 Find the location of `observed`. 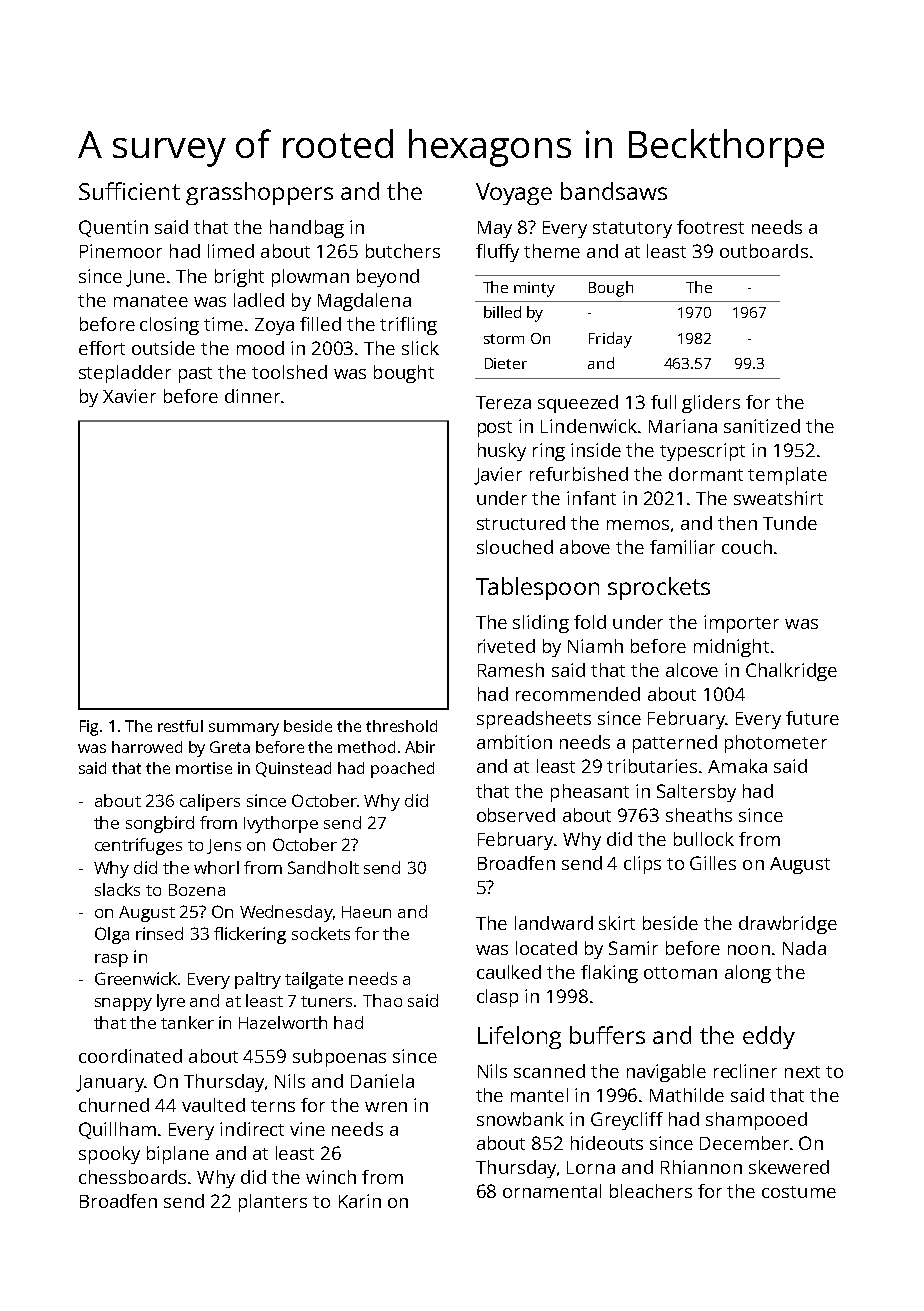

observed is located at coordinates (516, 815).
